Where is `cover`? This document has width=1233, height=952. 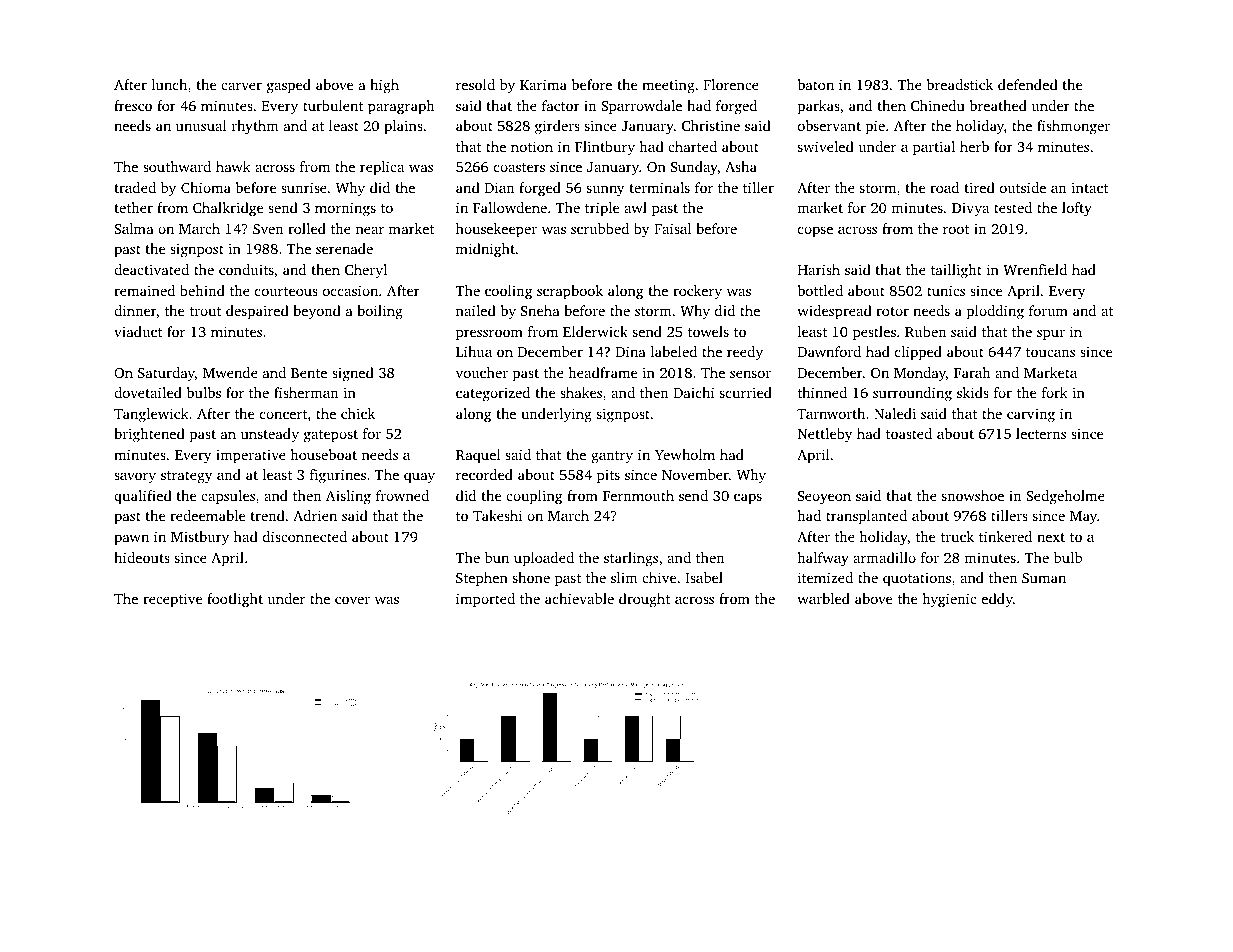
cover is located at coordinates (352, 600).
